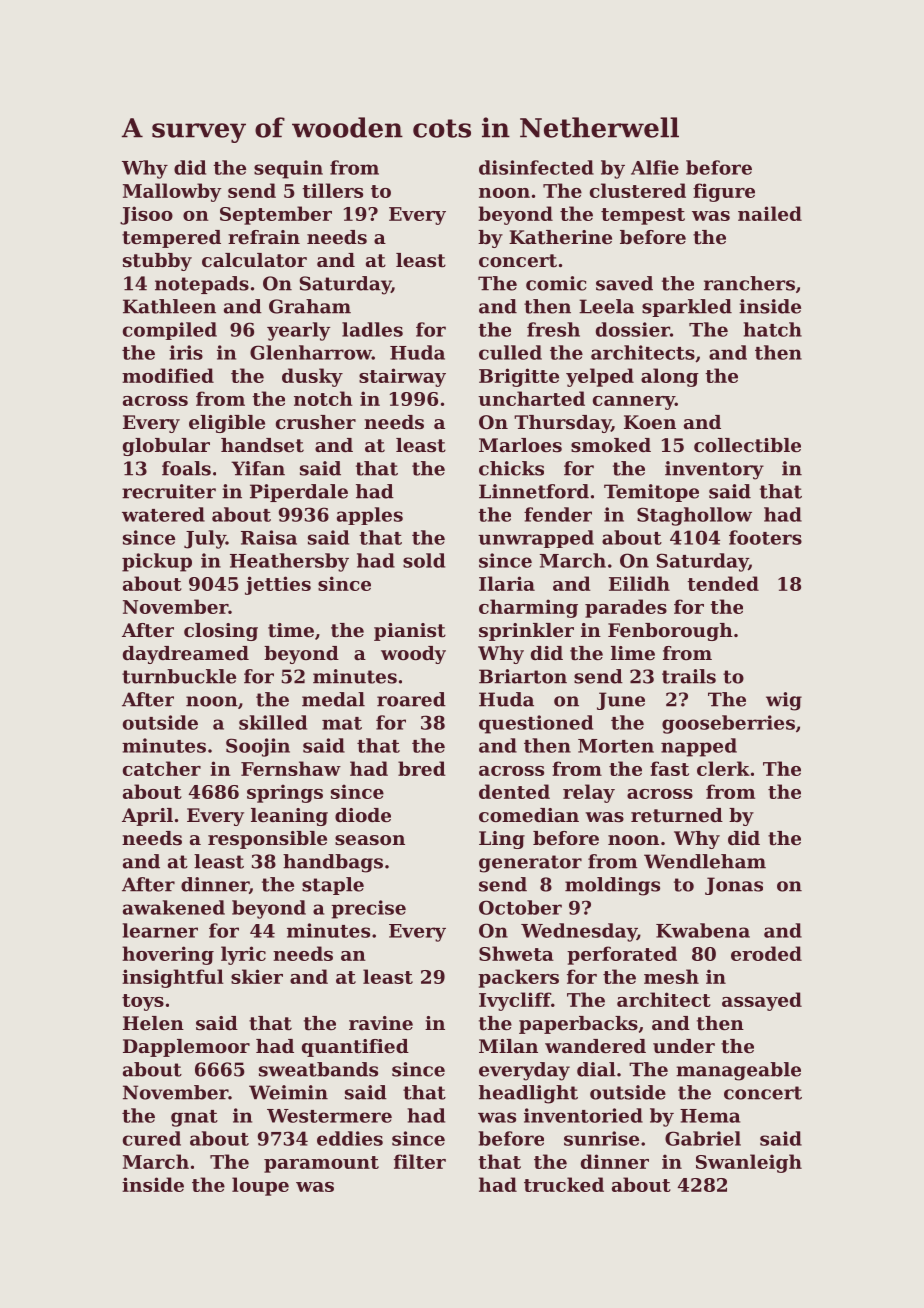 The height and width of the screenshot is (1308, 924). What do you see at coordinates (520, 907) in the screenshot?
I see `October` at bounding box center [520, 907].
